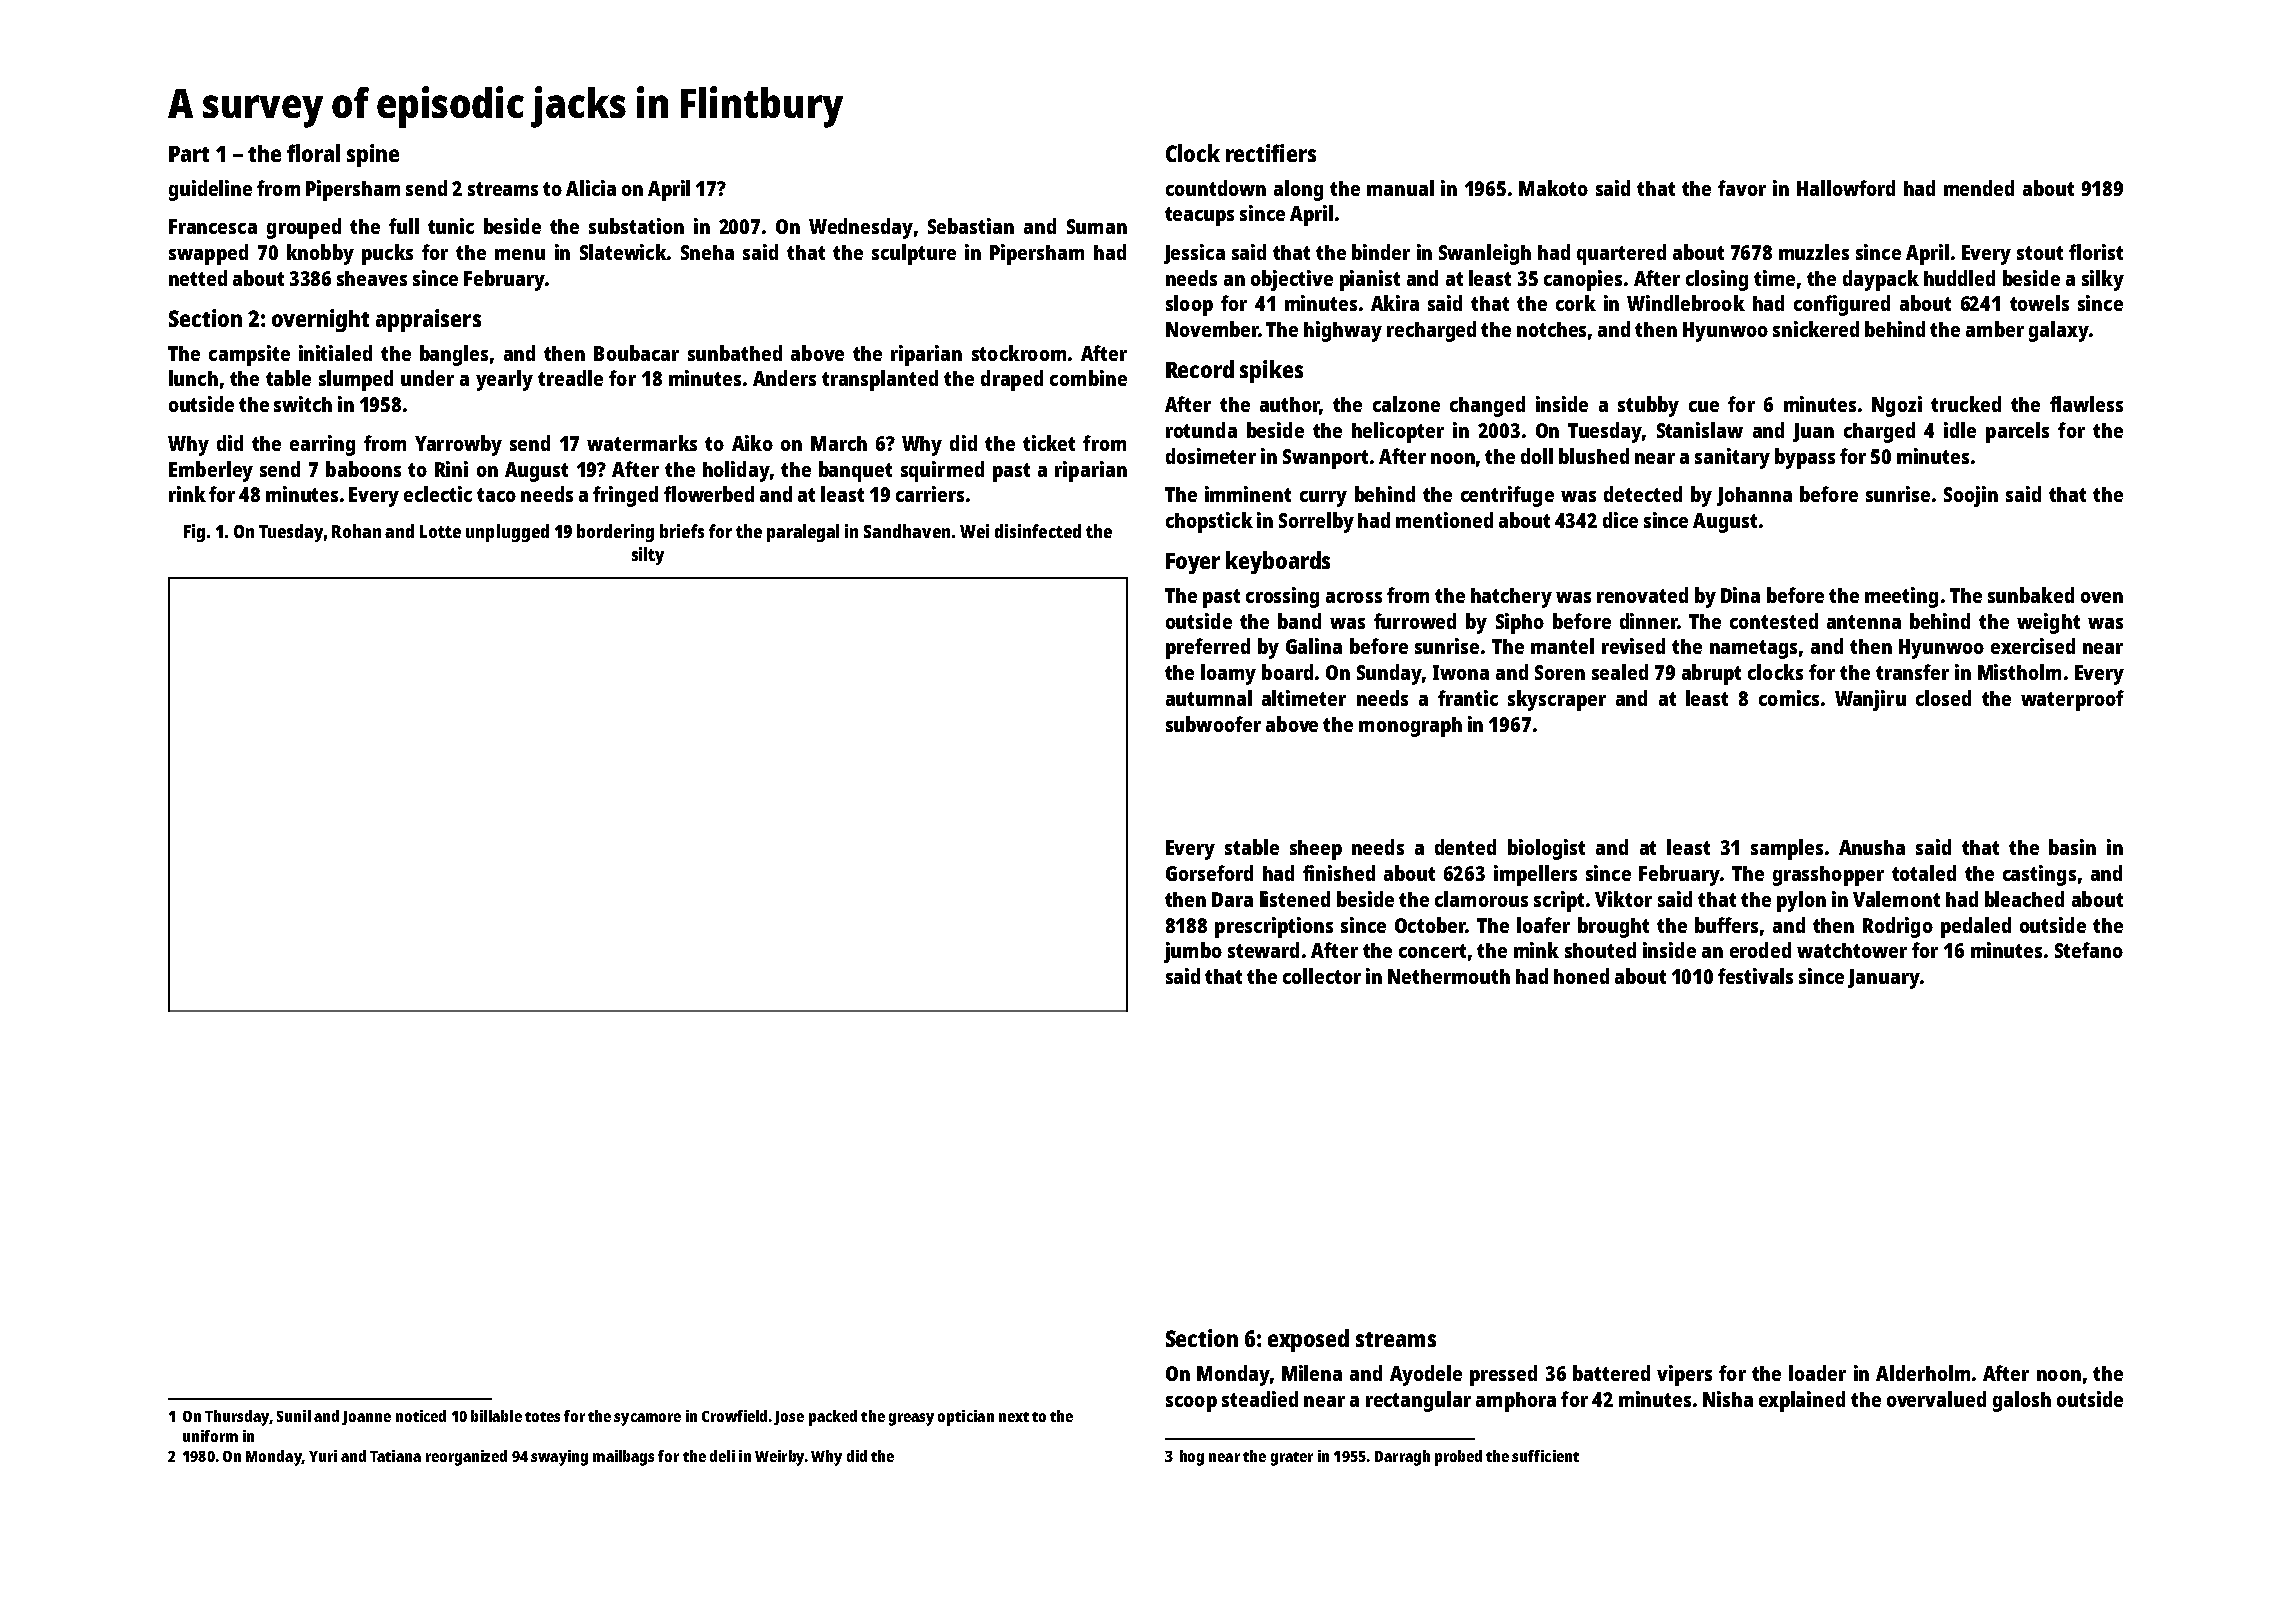 The height and width of the screenshot is (1620, 2292). What do you see at coordinates (2039, 875) in the screenshot?
I see `castings` at bounding box center [2039, 875].
